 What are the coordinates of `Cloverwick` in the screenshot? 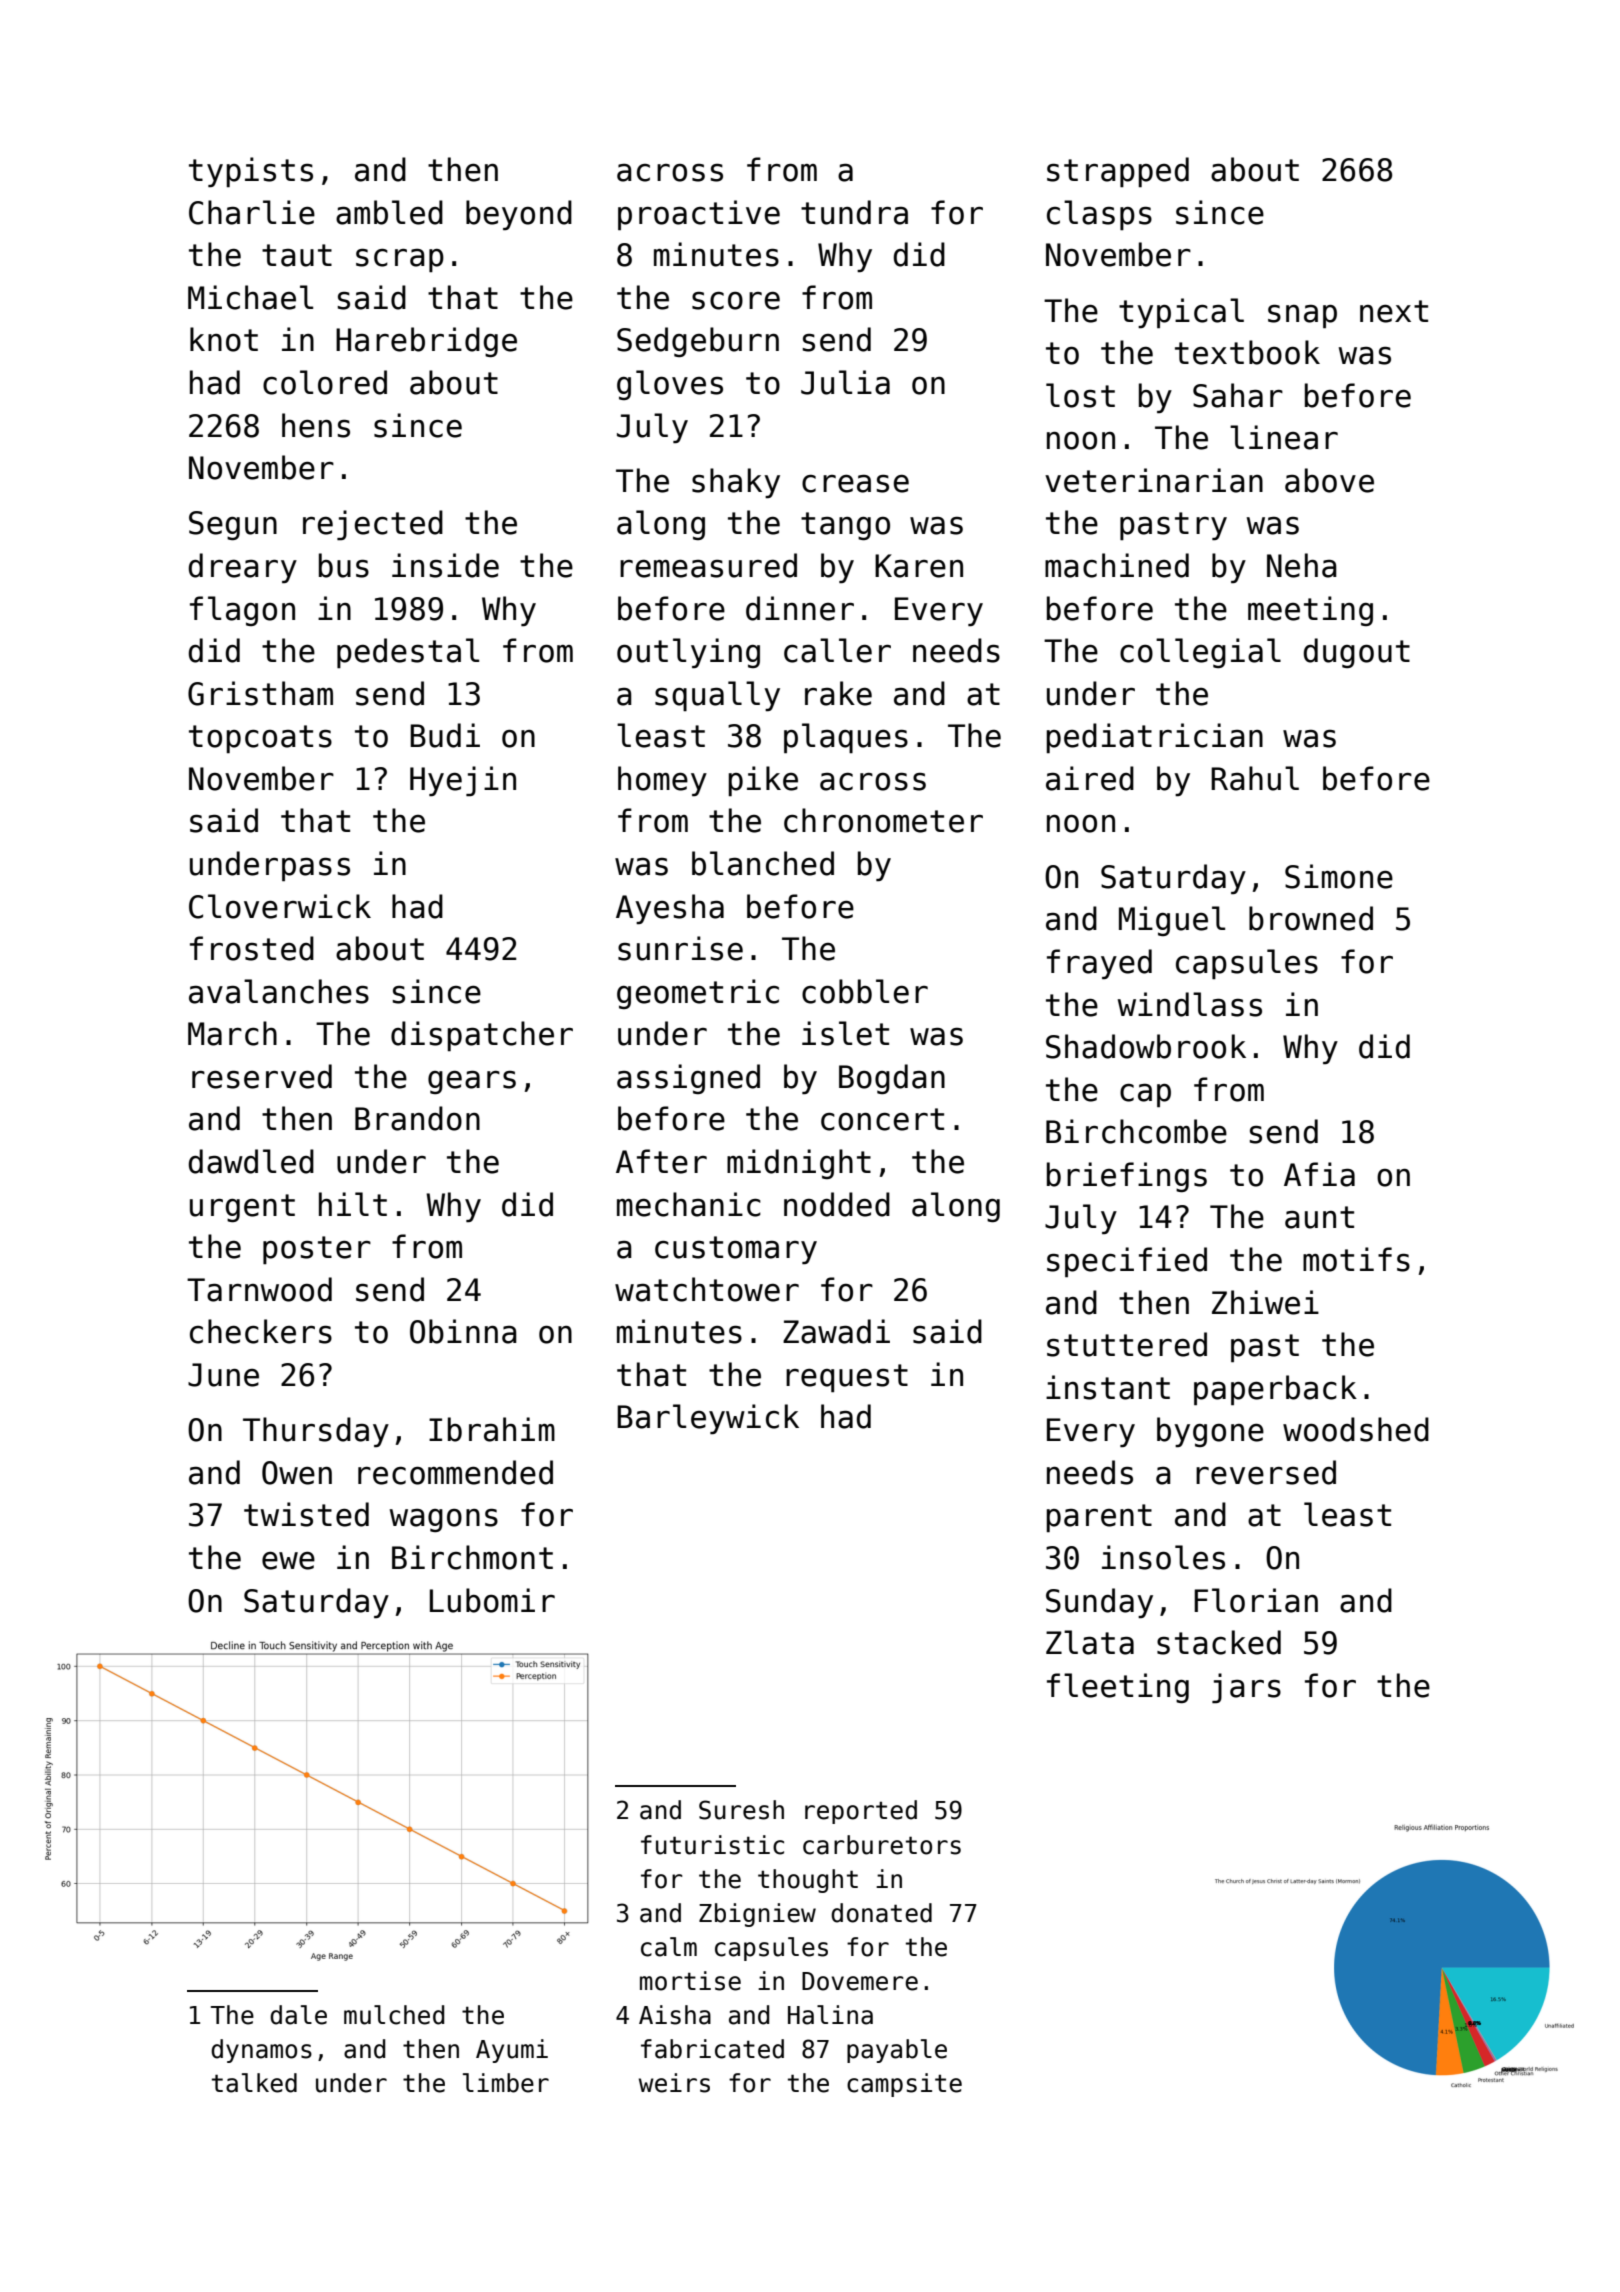 It's located at (280, 906).
